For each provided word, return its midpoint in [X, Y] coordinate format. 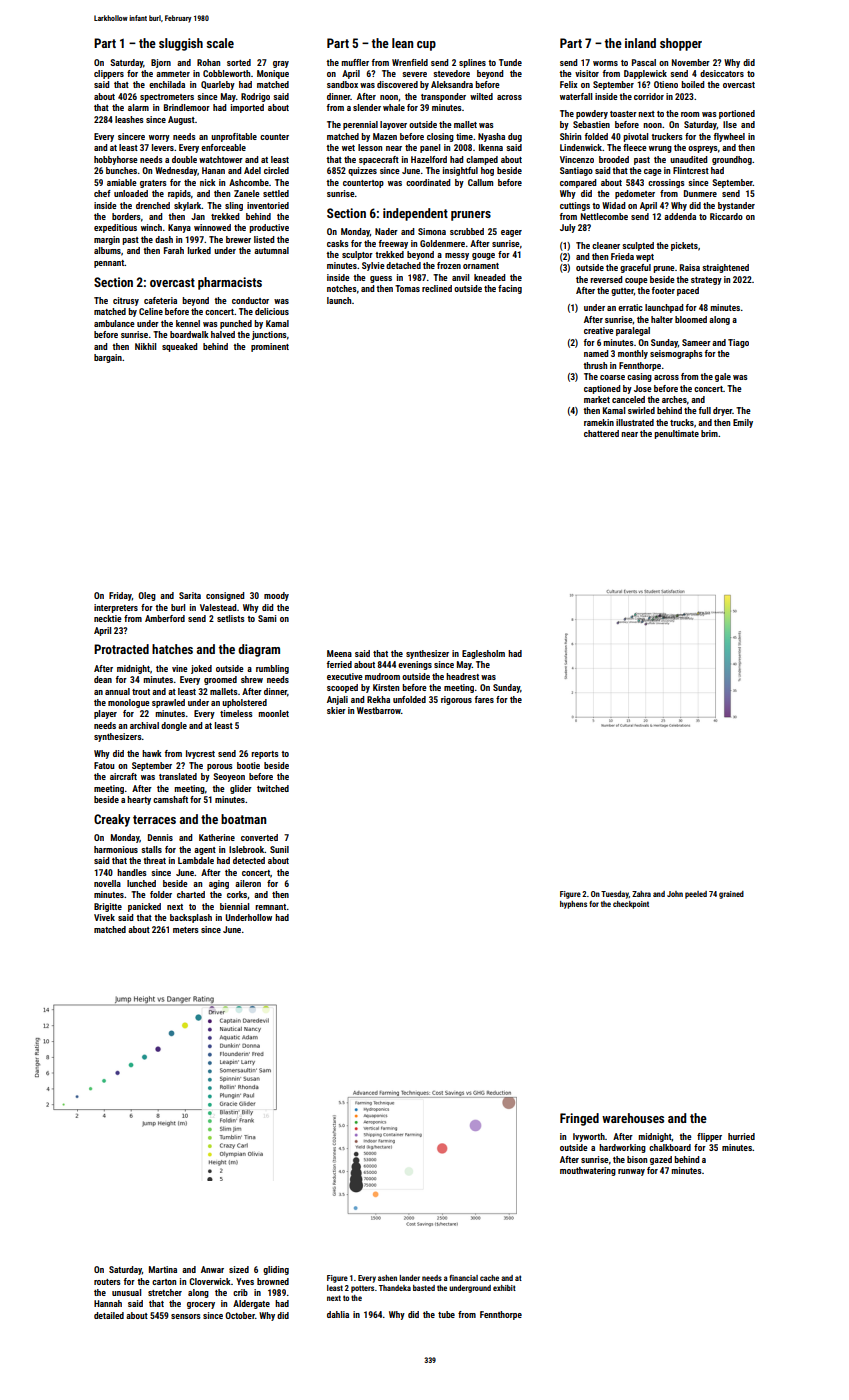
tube [446, 1314]
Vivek [104, 917]
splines [472, 63]
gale [723, 377]
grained [731, 895]
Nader [386, 231]
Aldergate [251, 1304]
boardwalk [189, 334]
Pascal [644, 62]
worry [159, 138]
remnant [271, 907]
